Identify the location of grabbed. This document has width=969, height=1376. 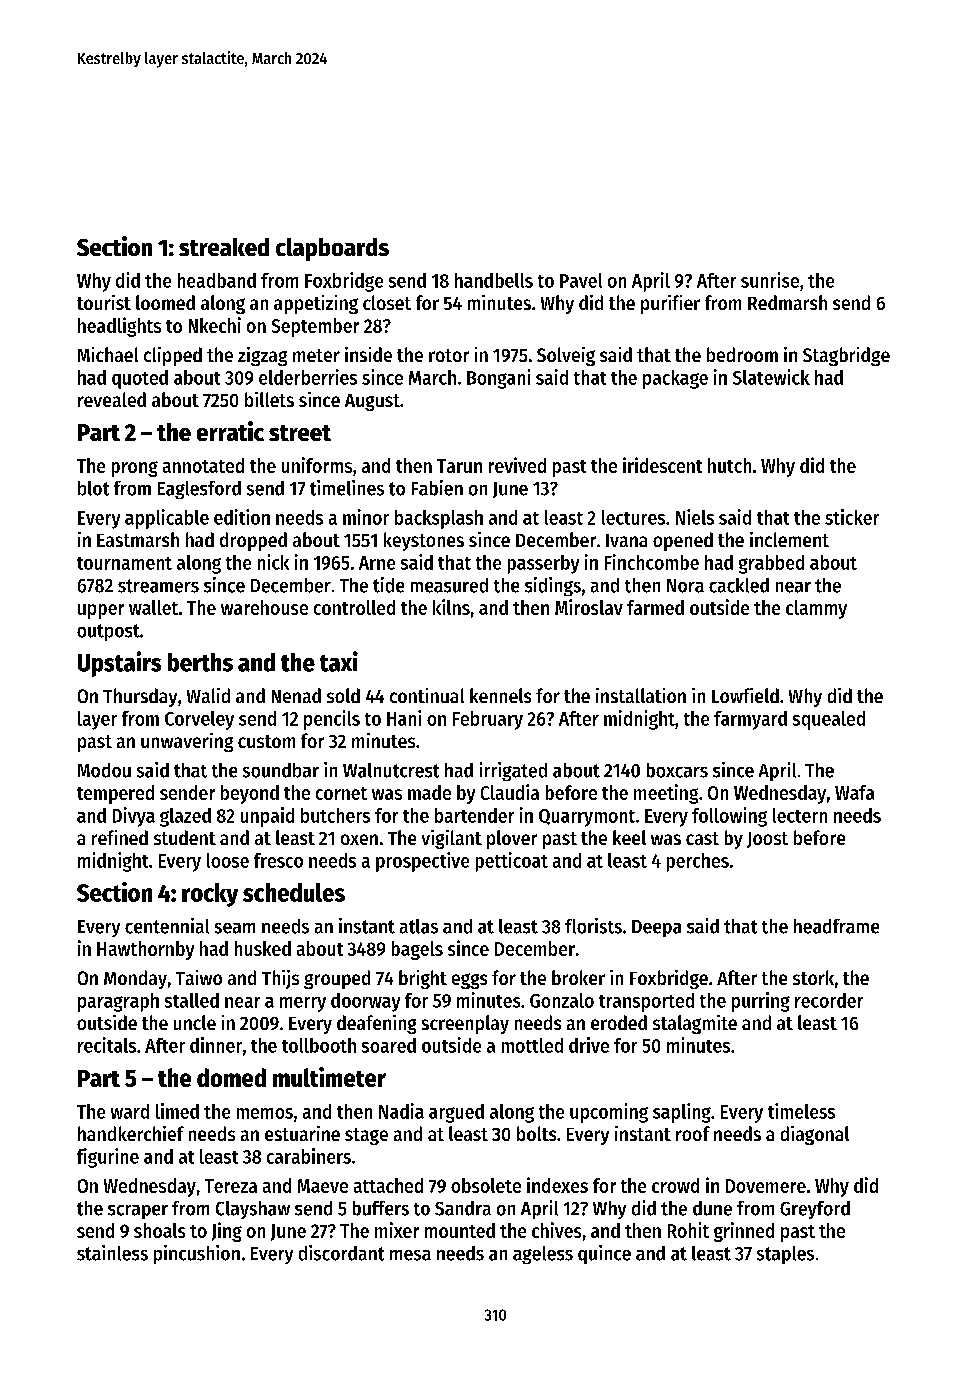
(771, 564).
